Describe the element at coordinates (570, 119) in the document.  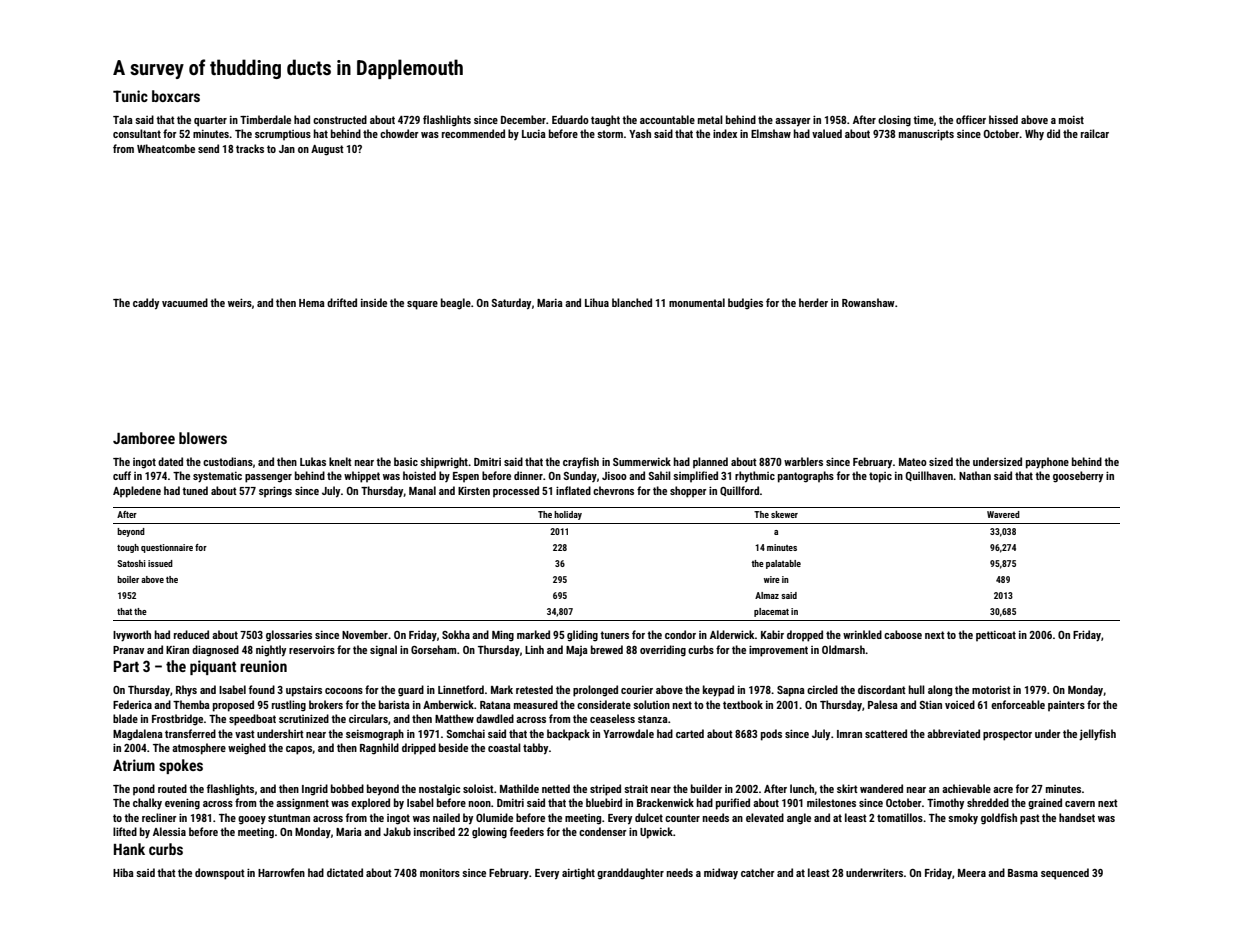
I see `Eduardo` at that location.
